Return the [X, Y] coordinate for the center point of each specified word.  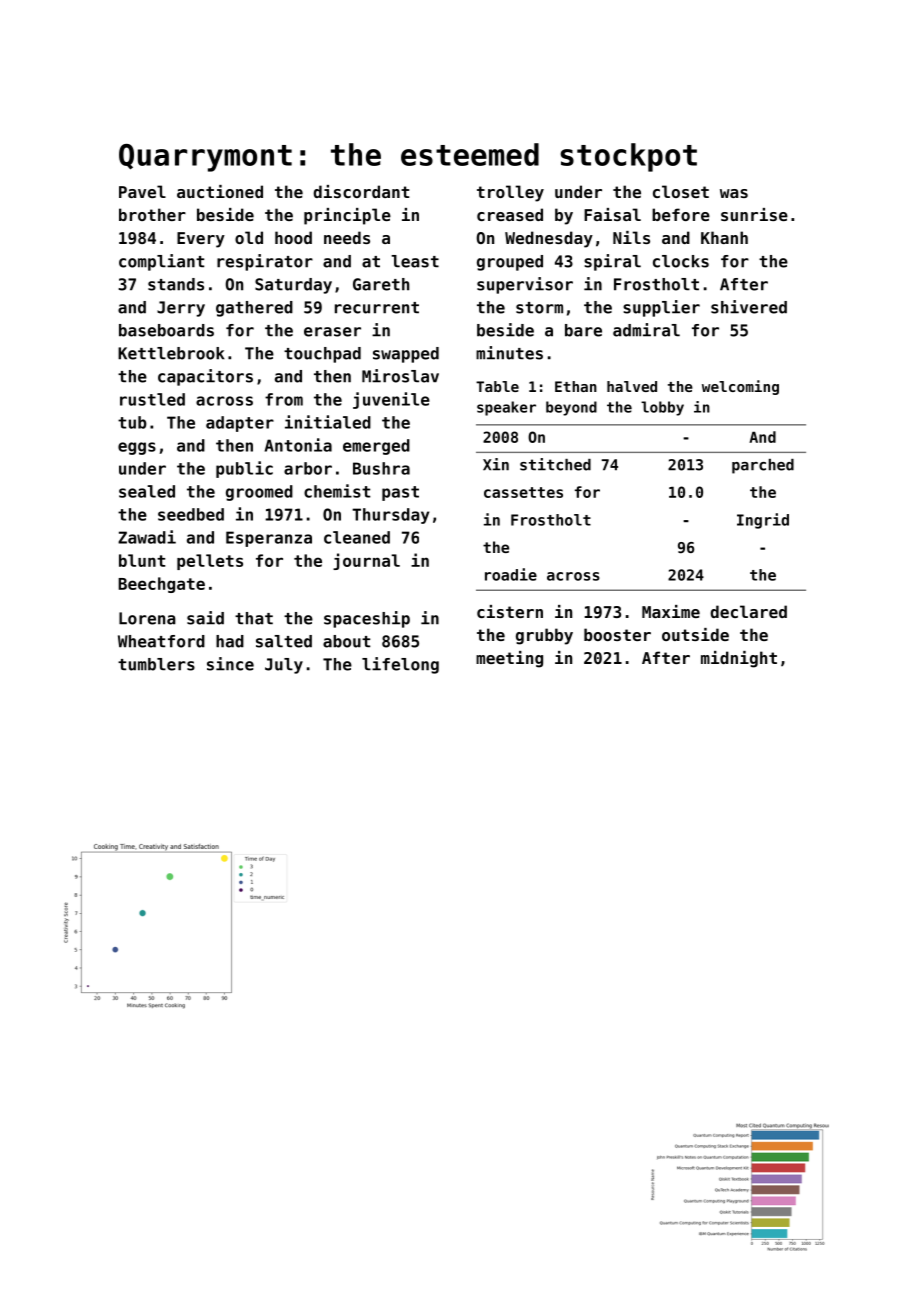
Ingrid [763, 521]
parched [763, 466]
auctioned [220, 191]
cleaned [357, 537]
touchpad [322, 355]
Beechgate [161, 585]
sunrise [754, 214]
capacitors [205, 377]
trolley [510, 193]
